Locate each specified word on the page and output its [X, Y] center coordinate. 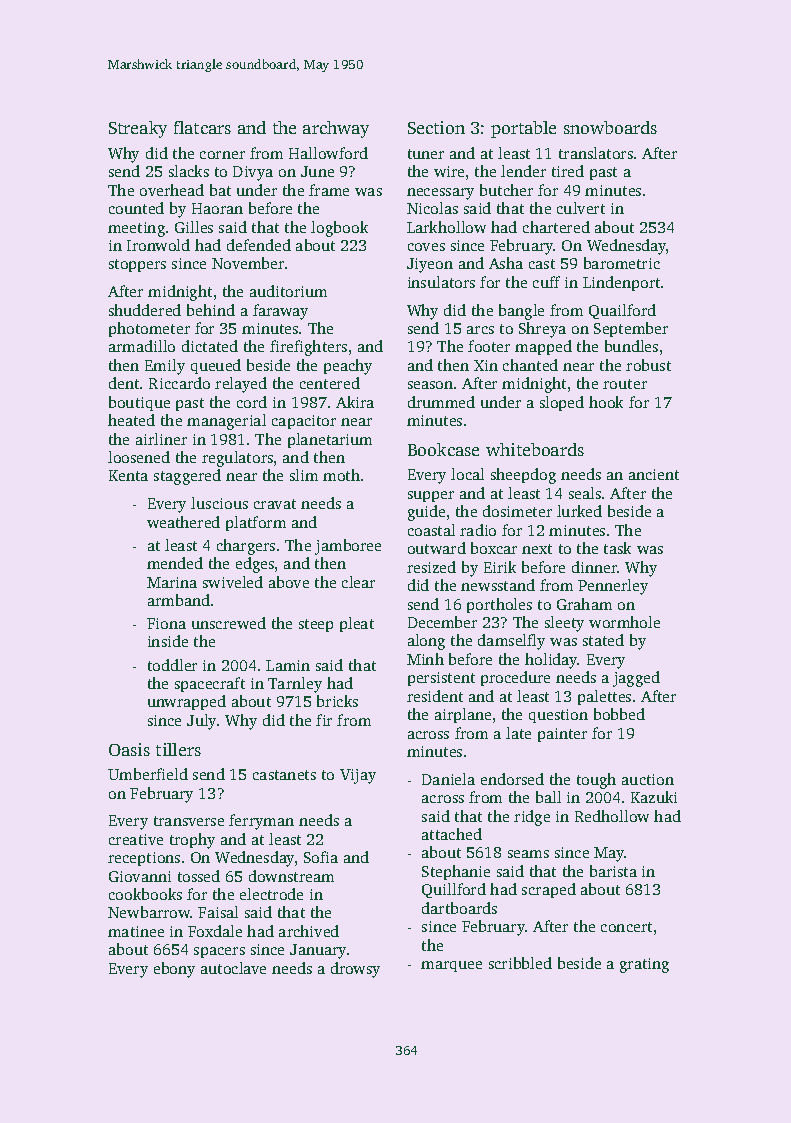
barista [613, 871]
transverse [189, 821]
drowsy [355, 970]
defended [259, 245]
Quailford [622, 311]
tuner [426, 154]
